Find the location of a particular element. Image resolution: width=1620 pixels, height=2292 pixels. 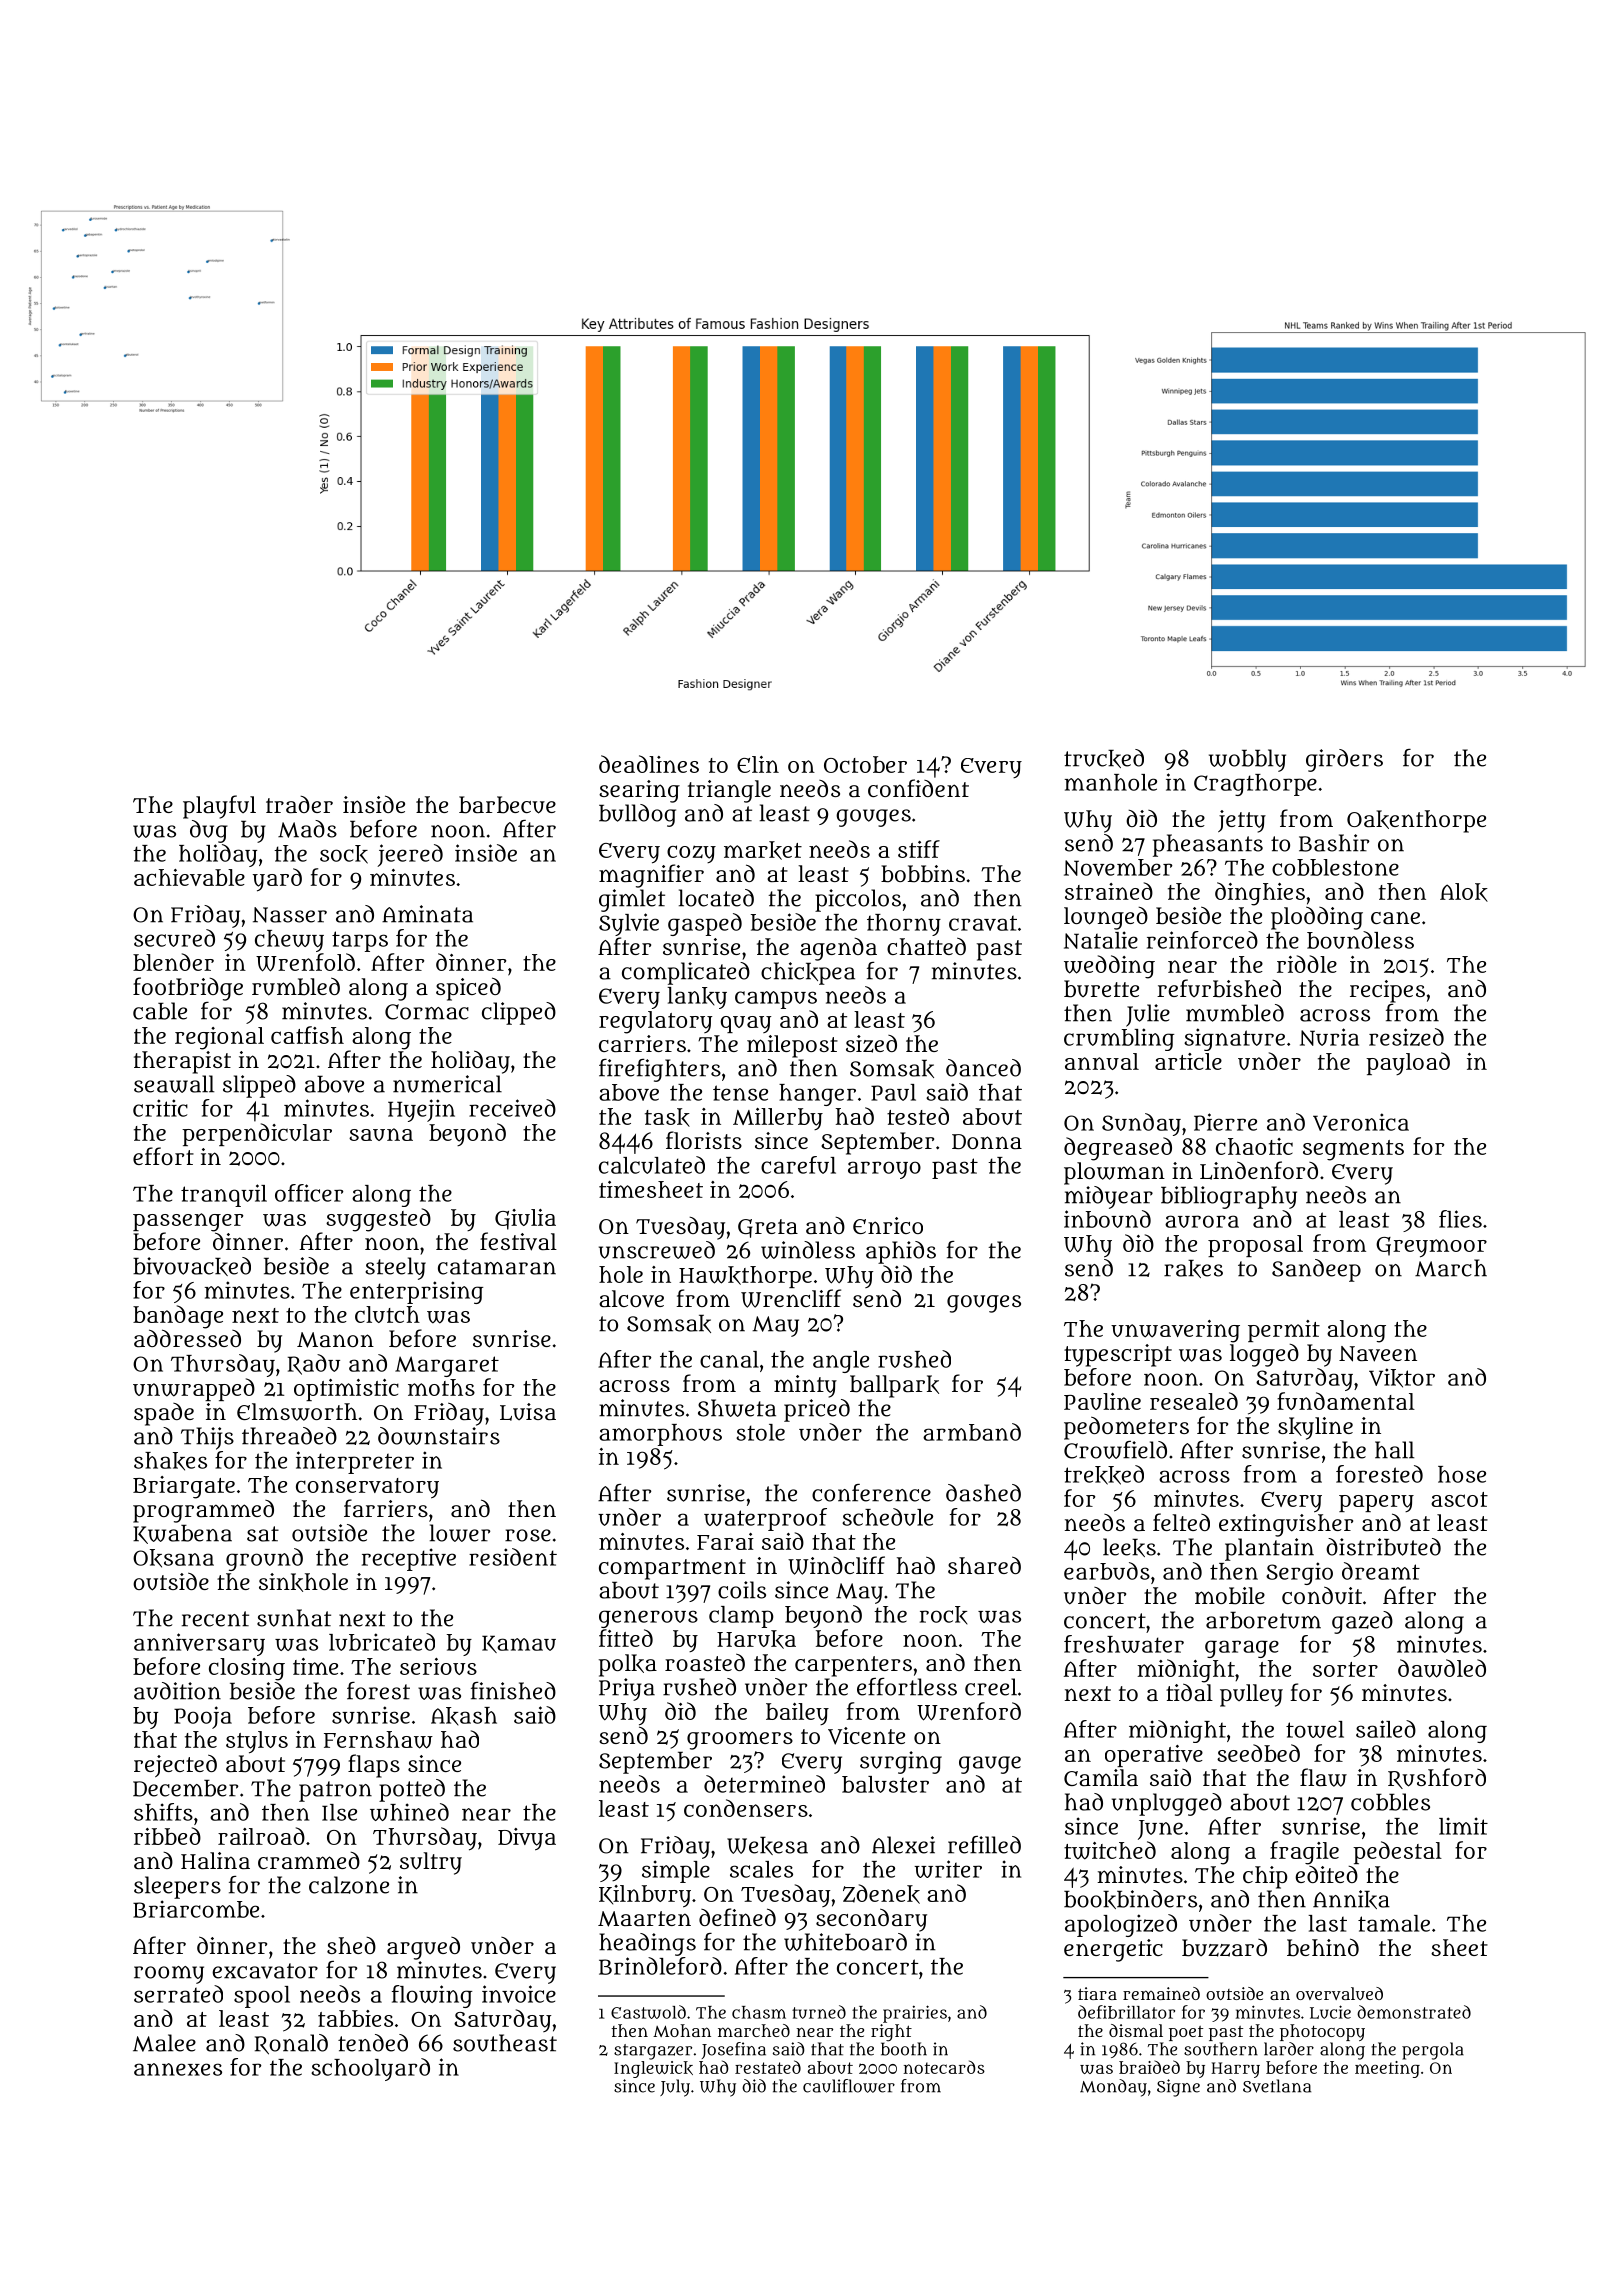

thorny is located at coordinates (904, 925).
